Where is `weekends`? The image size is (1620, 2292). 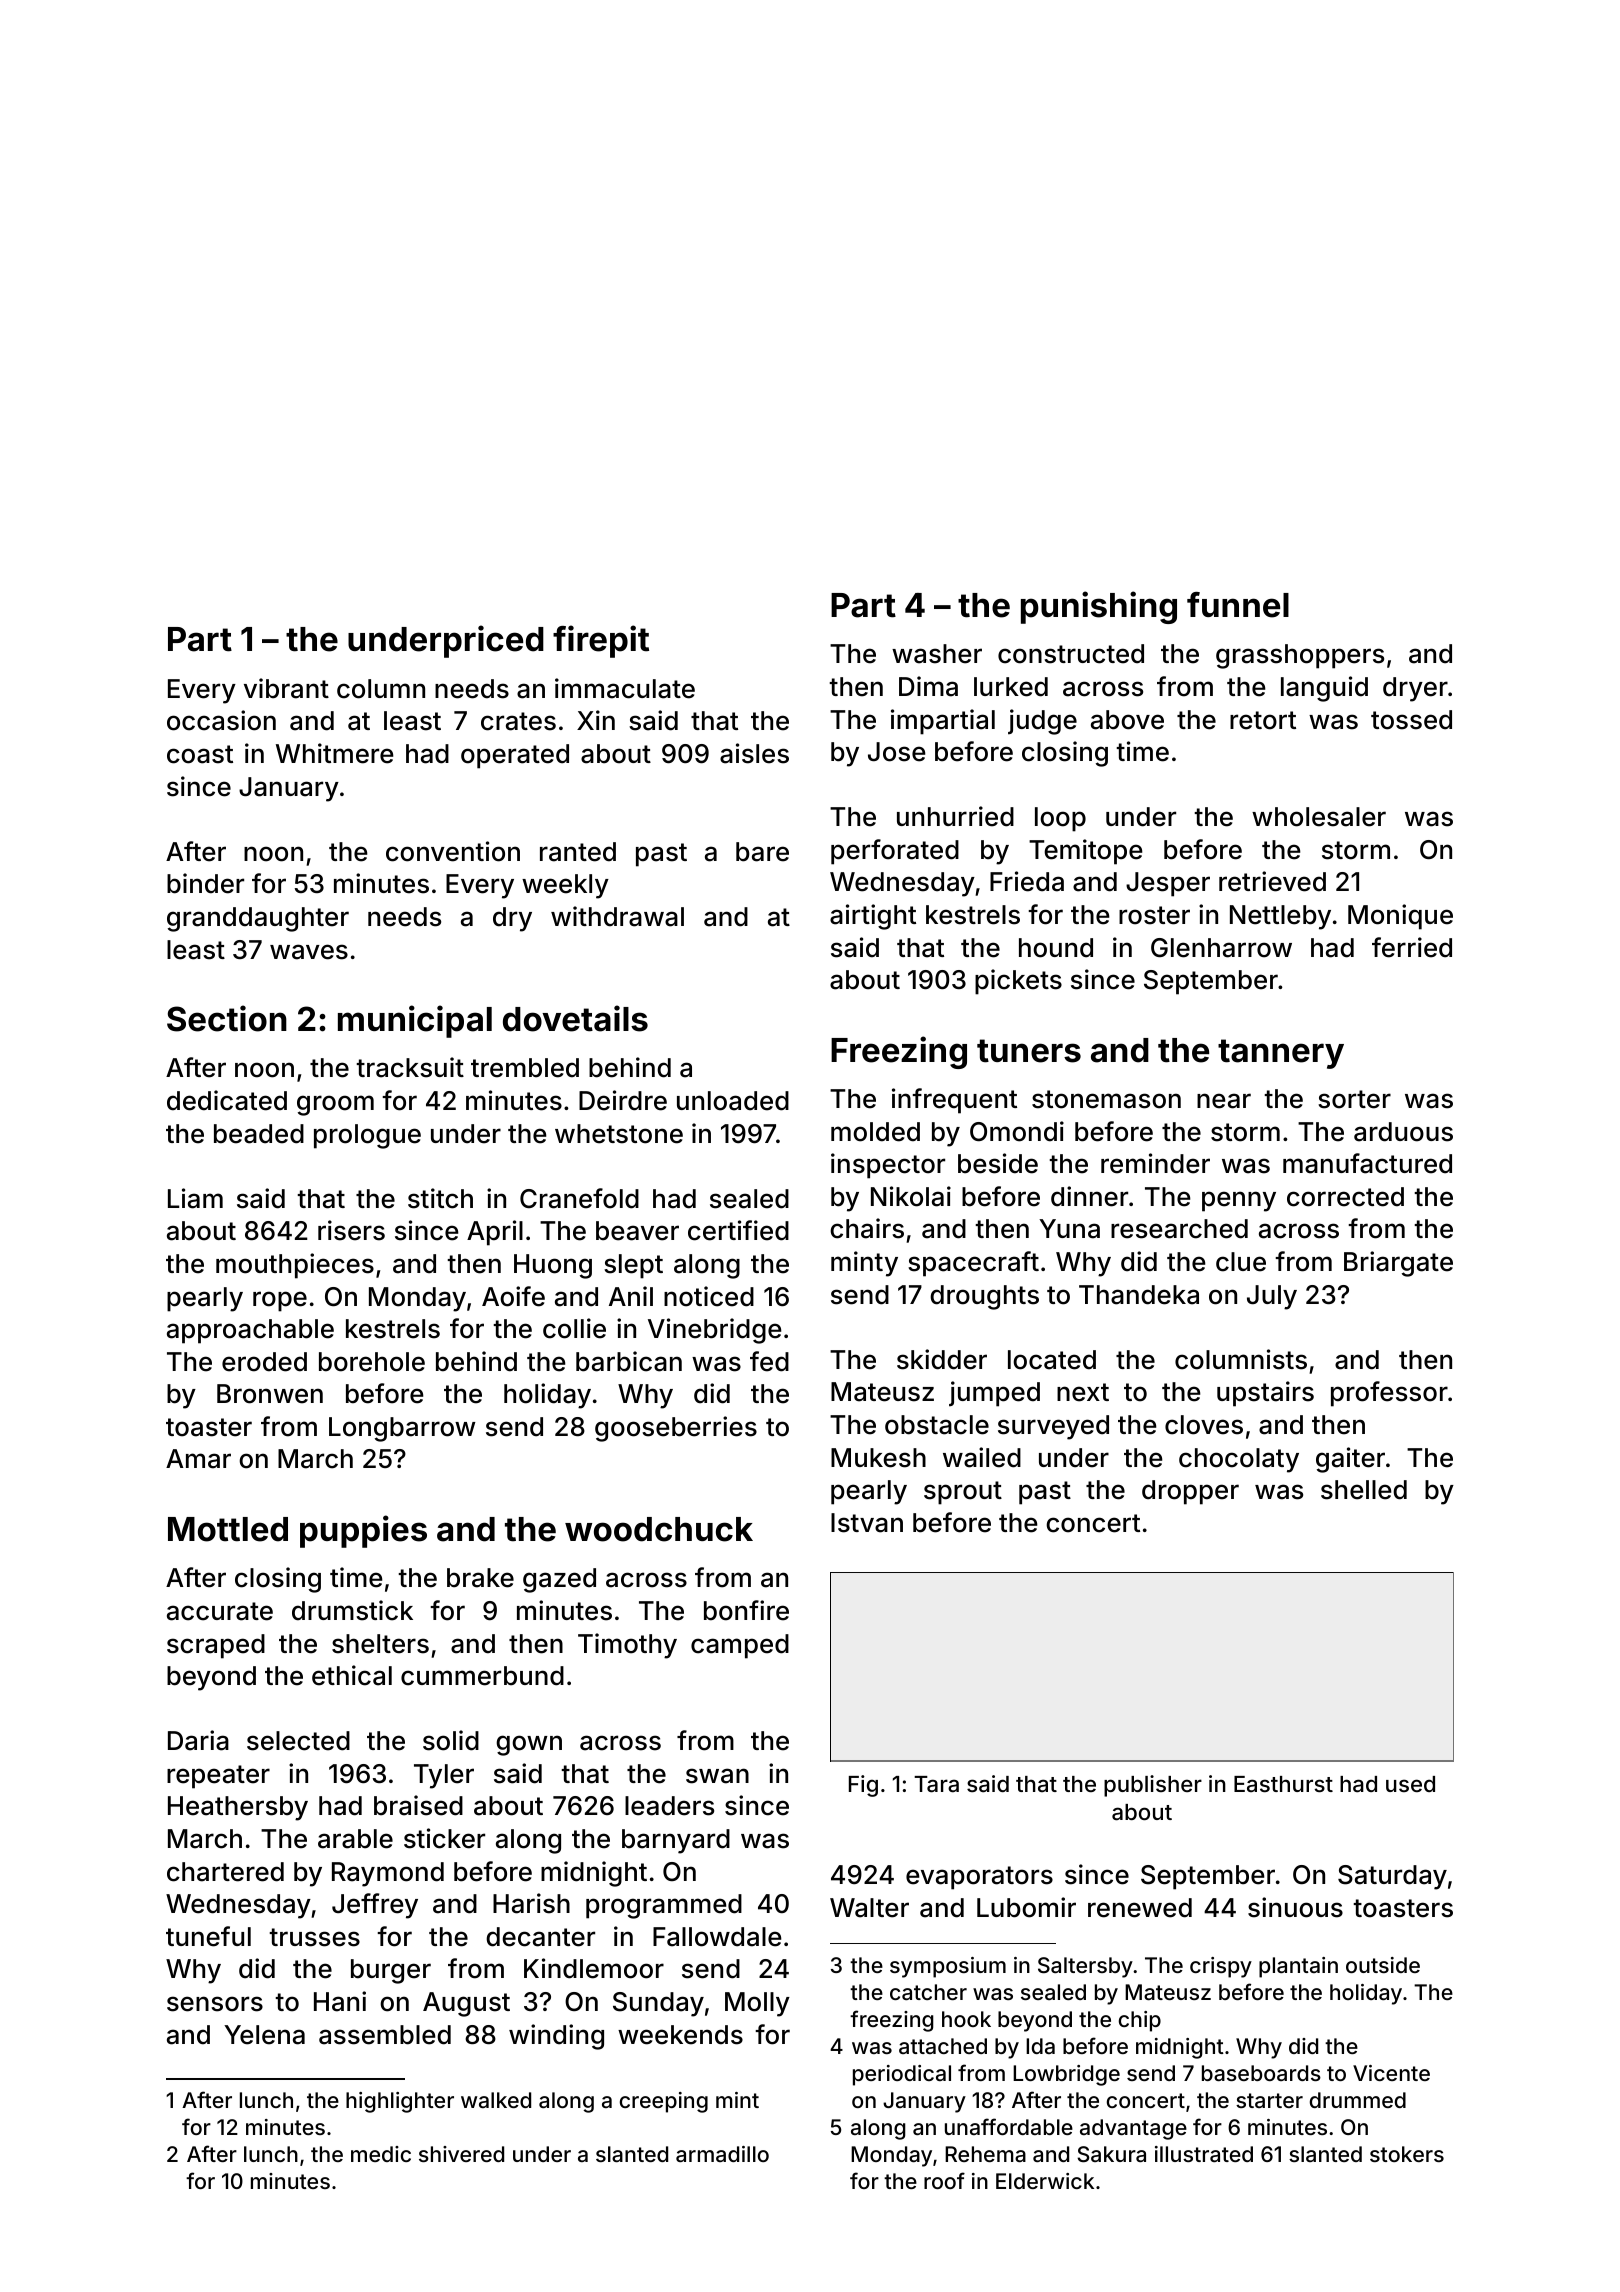 weekends is located at coordinates (680, 2035).
